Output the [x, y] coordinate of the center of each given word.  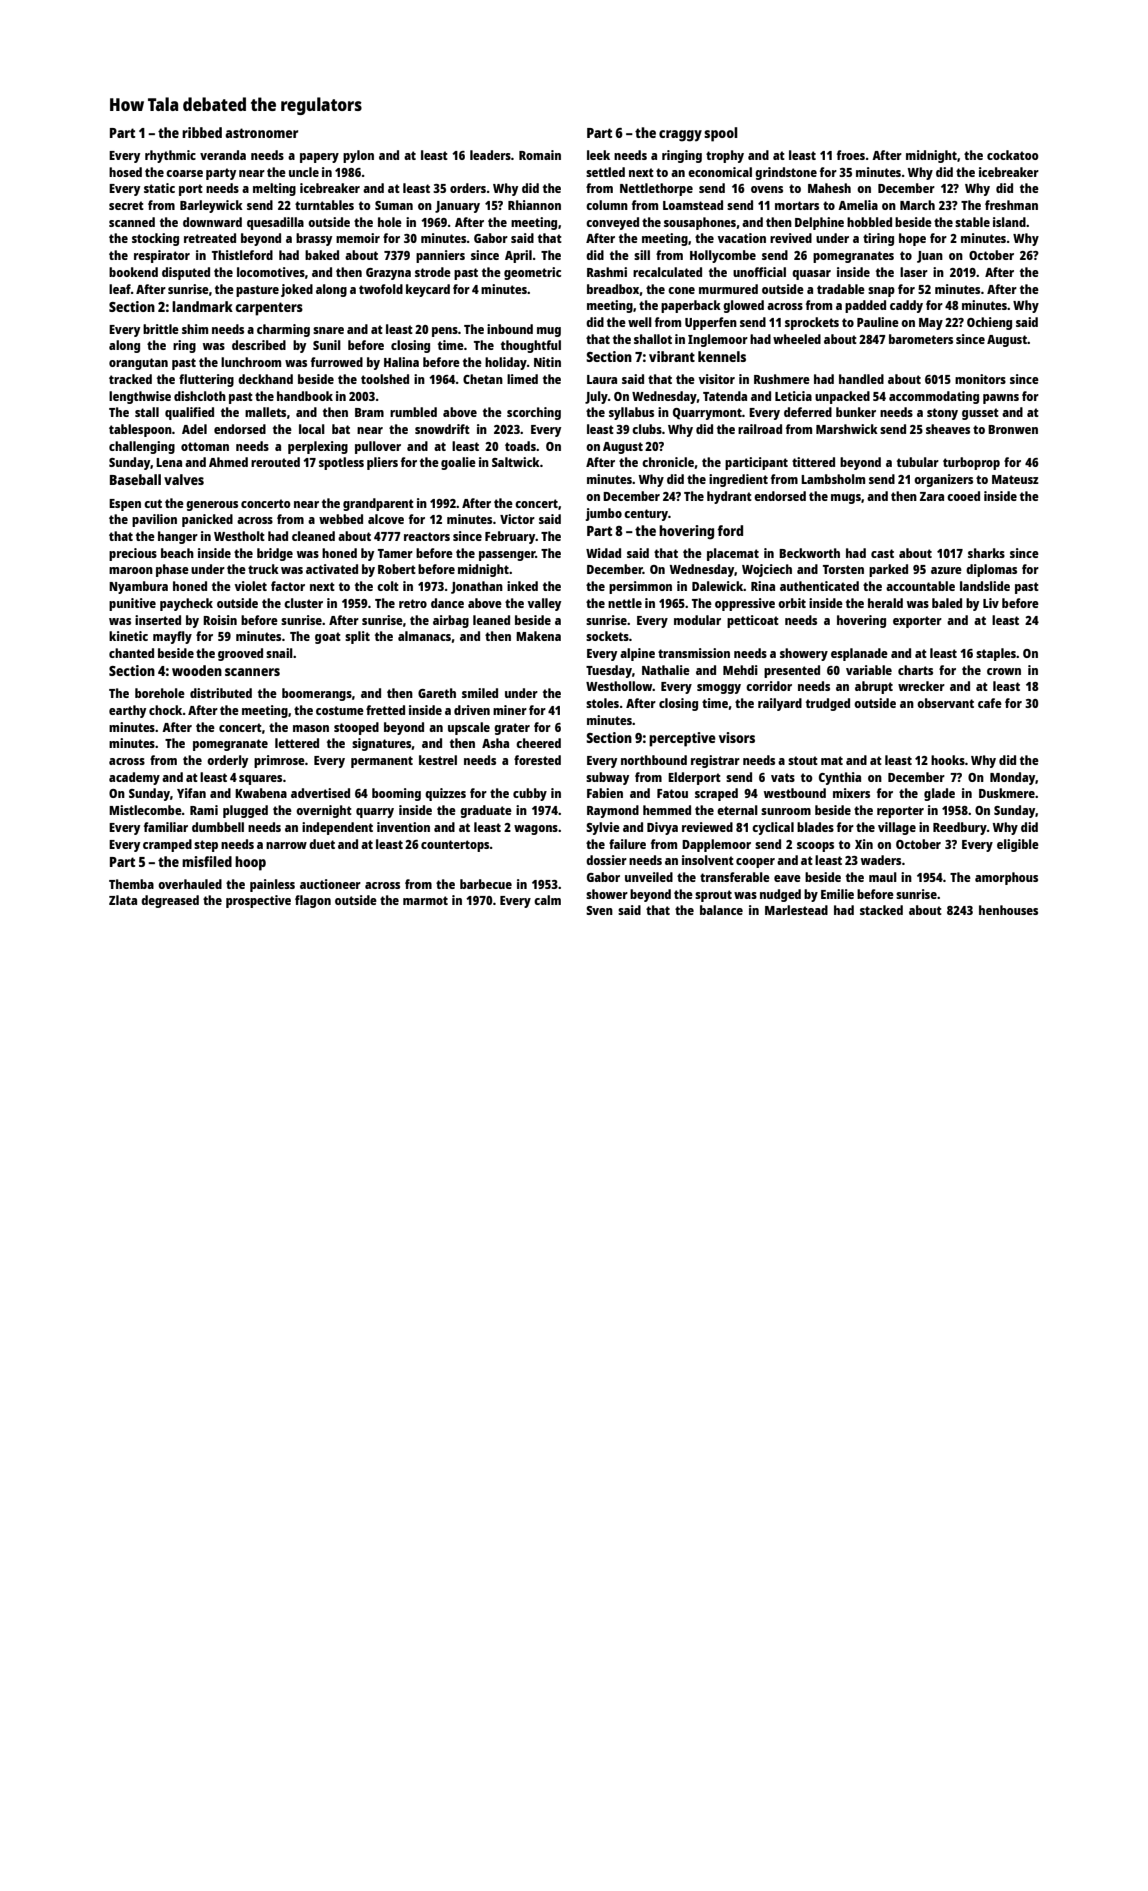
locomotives [271, 272]
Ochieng [989, 323]
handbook [305, 396]
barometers [921, 339]
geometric [532, 273]
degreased [170, 901]
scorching [534, 413]
